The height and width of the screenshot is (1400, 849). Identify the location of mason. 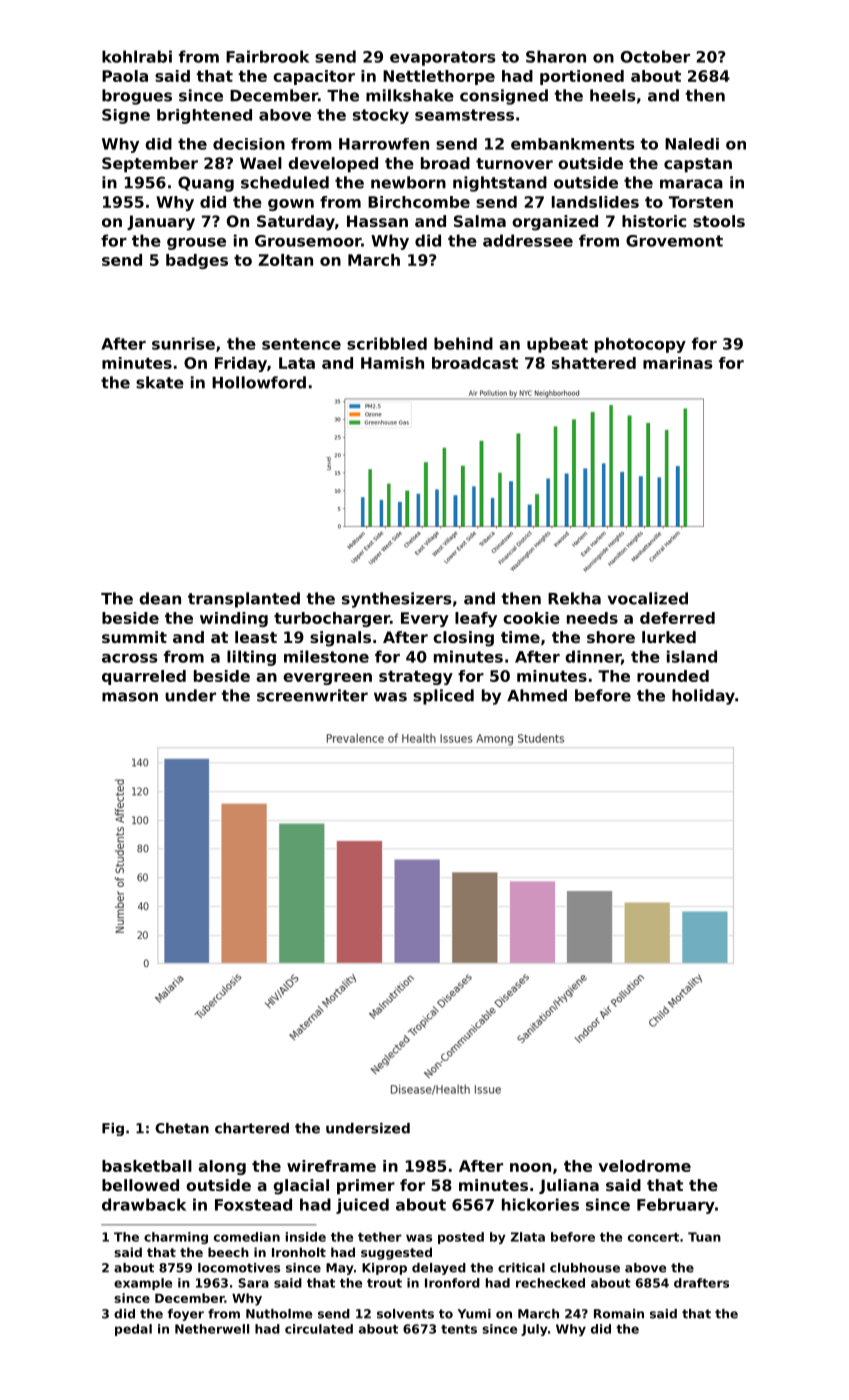
(130, 697).
